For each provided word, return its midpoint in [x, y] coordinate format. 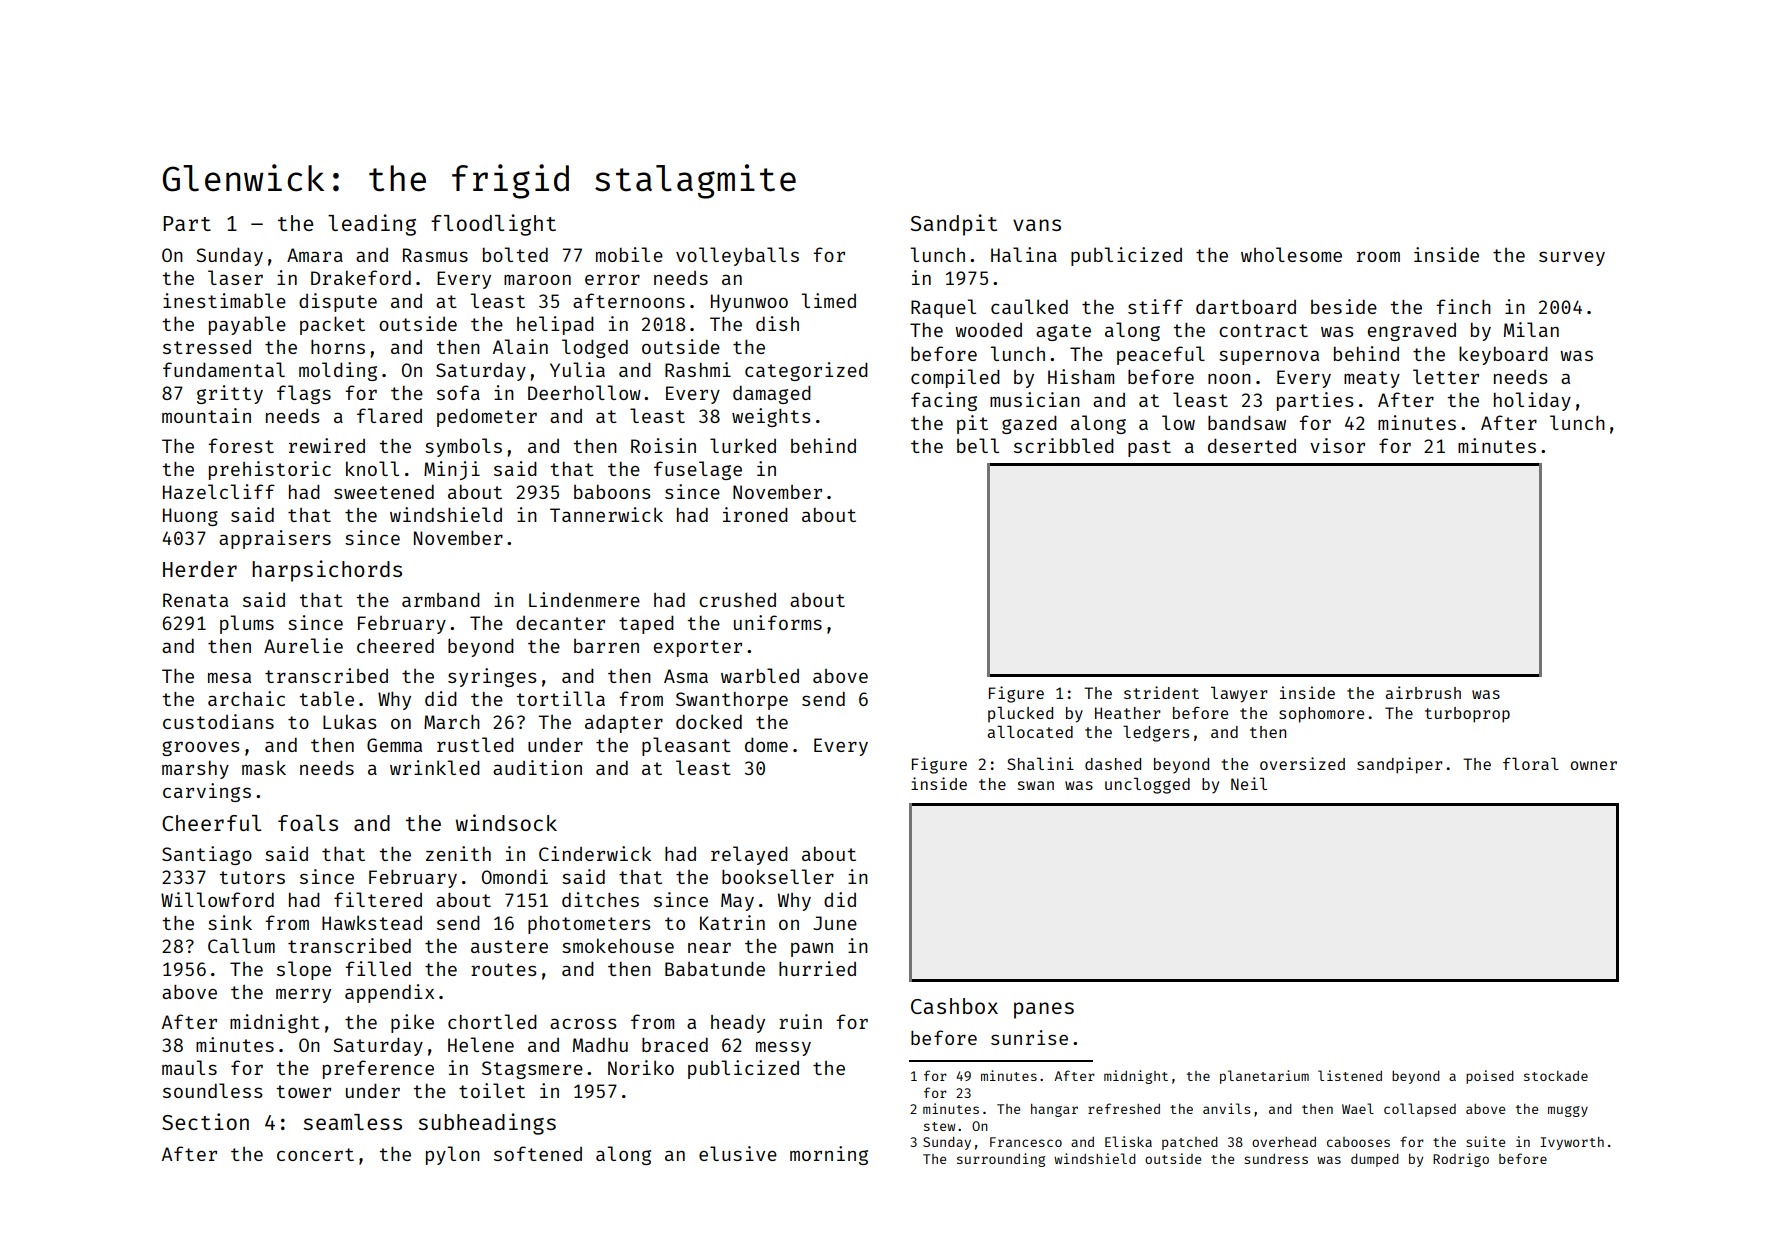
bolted [515, 254]
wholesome [1291, 254]
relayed [749, 855]
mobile [629, 254]
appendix [389, 993]
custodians [218, 721]
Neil [1249, 783]
